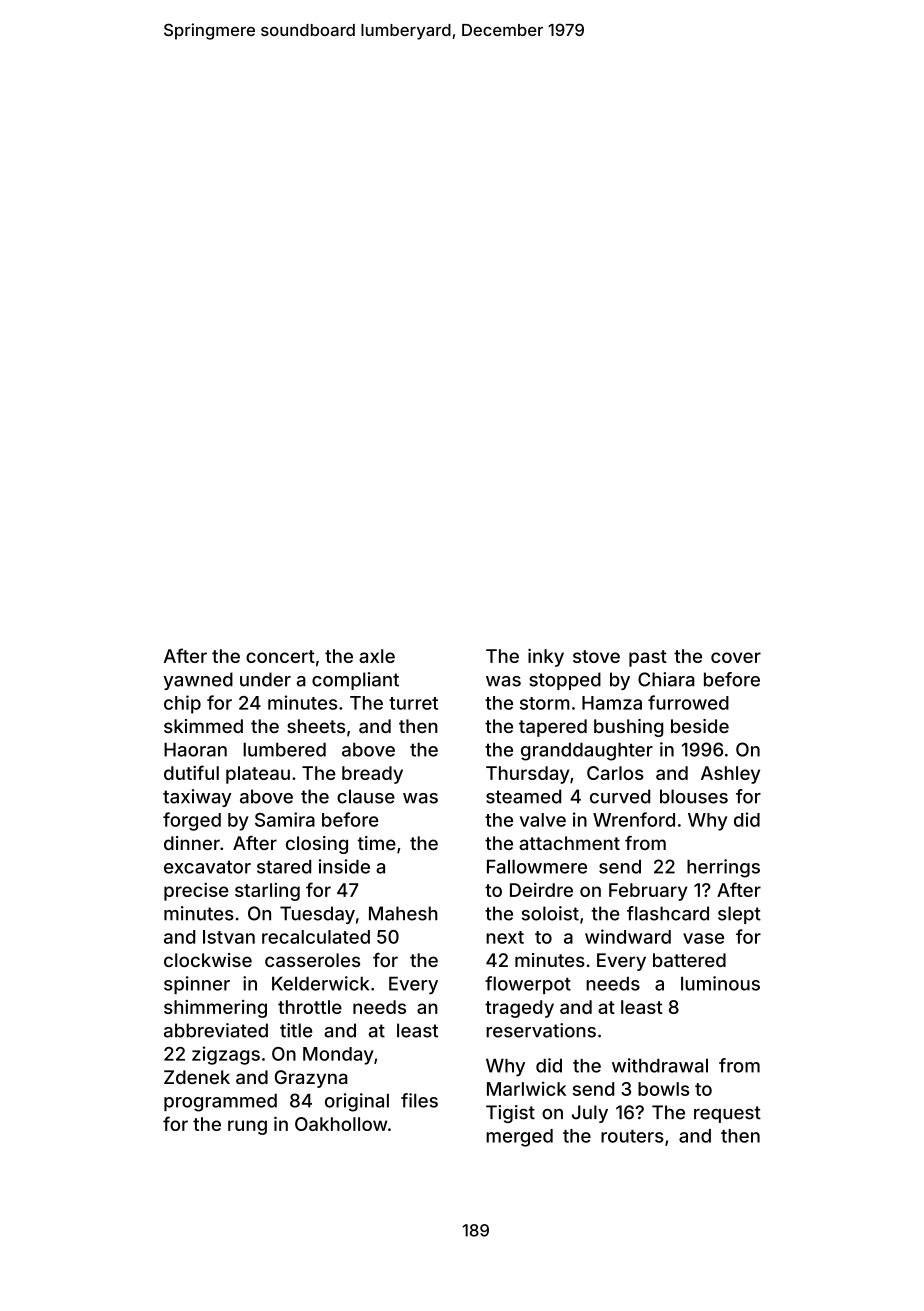  Describe the element at coordinates (723, 868) in the screenshot. I see `herrings` at that location.
